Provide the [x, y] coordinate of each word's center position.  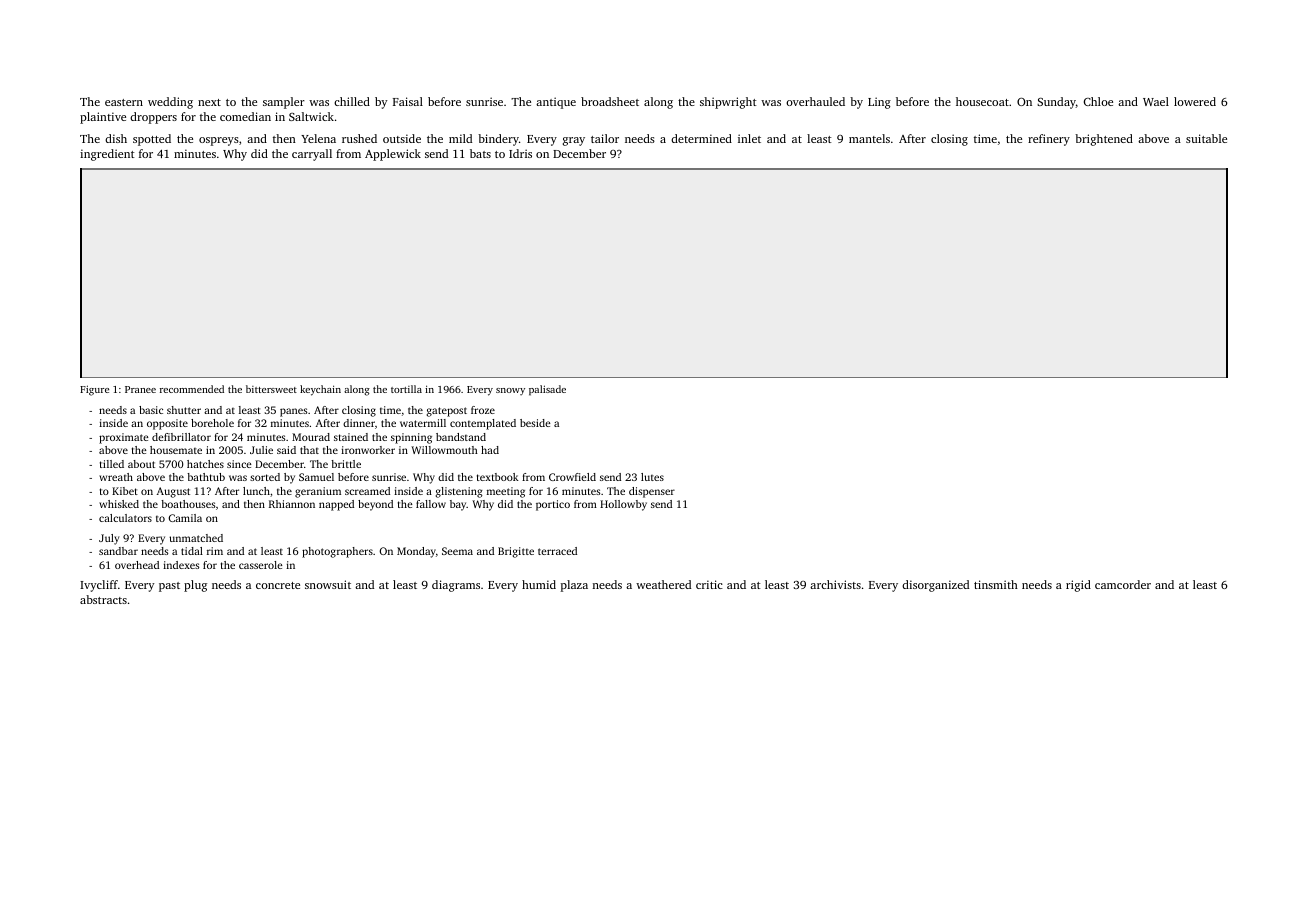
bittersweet [271, 389]
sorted [265, 477]
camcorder [1123, 584]
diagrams [456, 586]
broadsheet [610, 101]
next [209, 102]
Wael [1156, 101]
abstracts [103, 599]
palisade [547, 390]
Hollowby [623, 505]
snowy [510, 391]
